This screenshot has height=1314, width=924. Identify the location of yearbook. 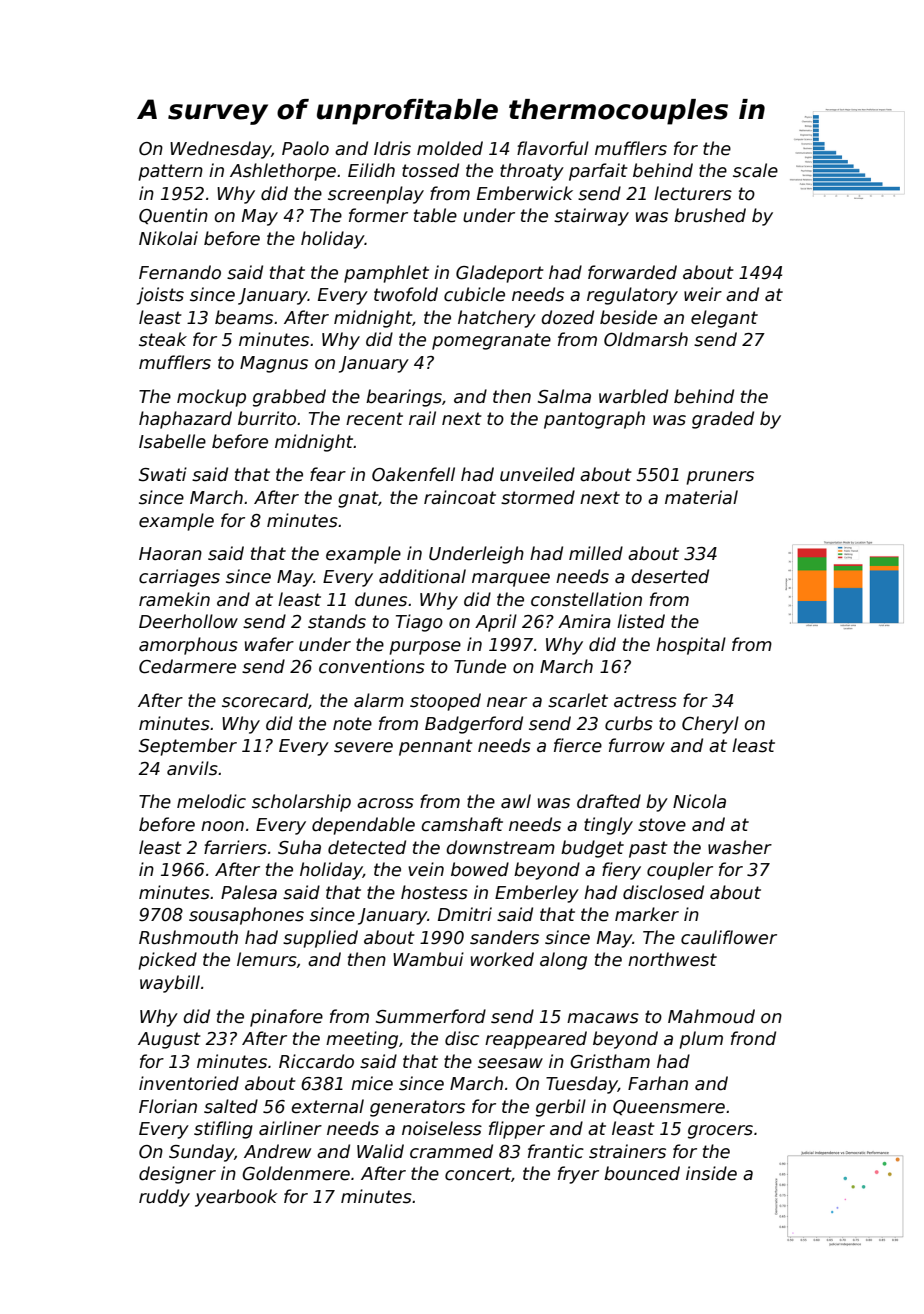
(236, 1198).
